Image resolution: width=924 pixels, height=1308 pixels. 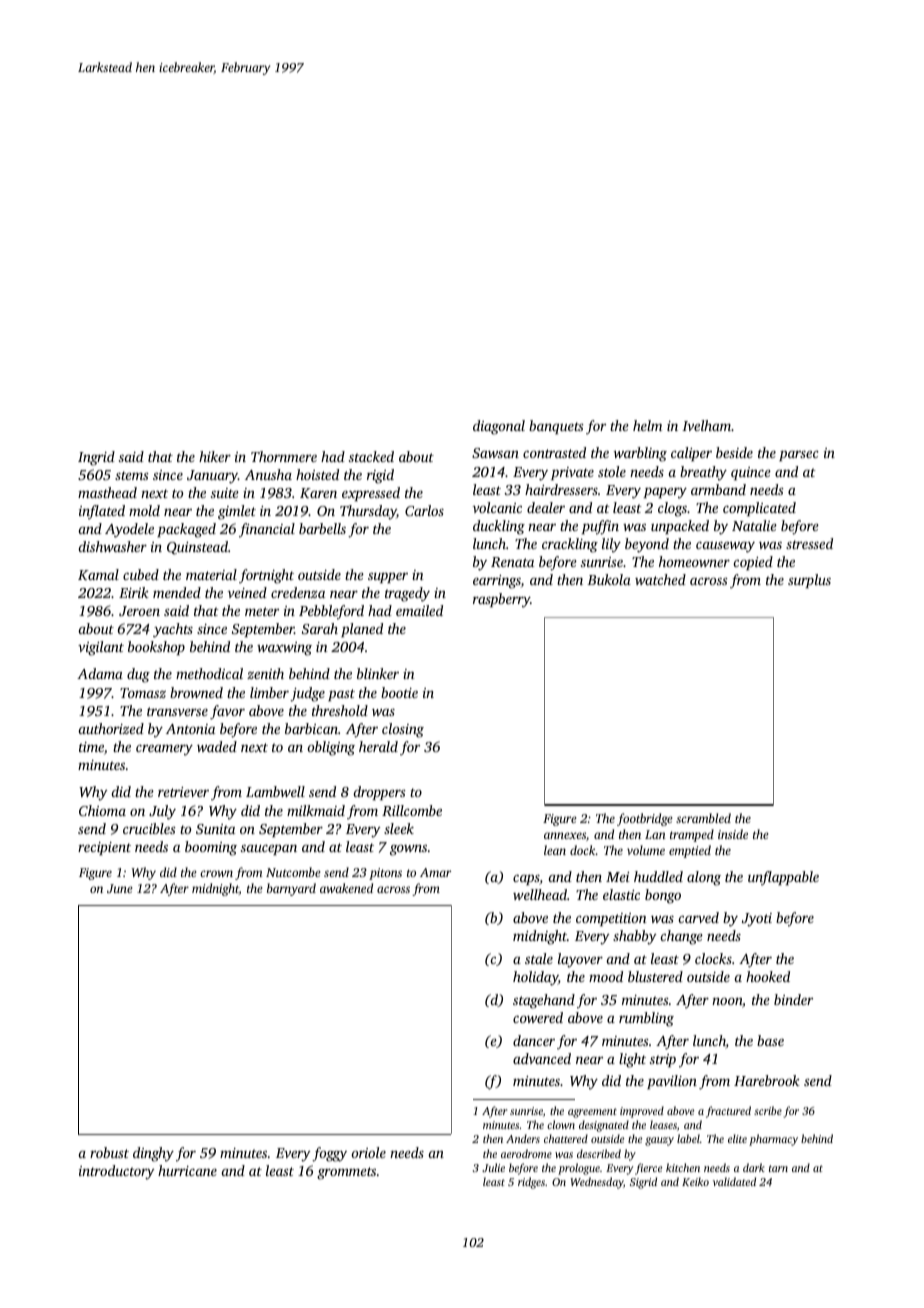 What do you see at coordinates (104, 848) in the screenshot?
I see `recipient` at bounding box center [104, 848].
